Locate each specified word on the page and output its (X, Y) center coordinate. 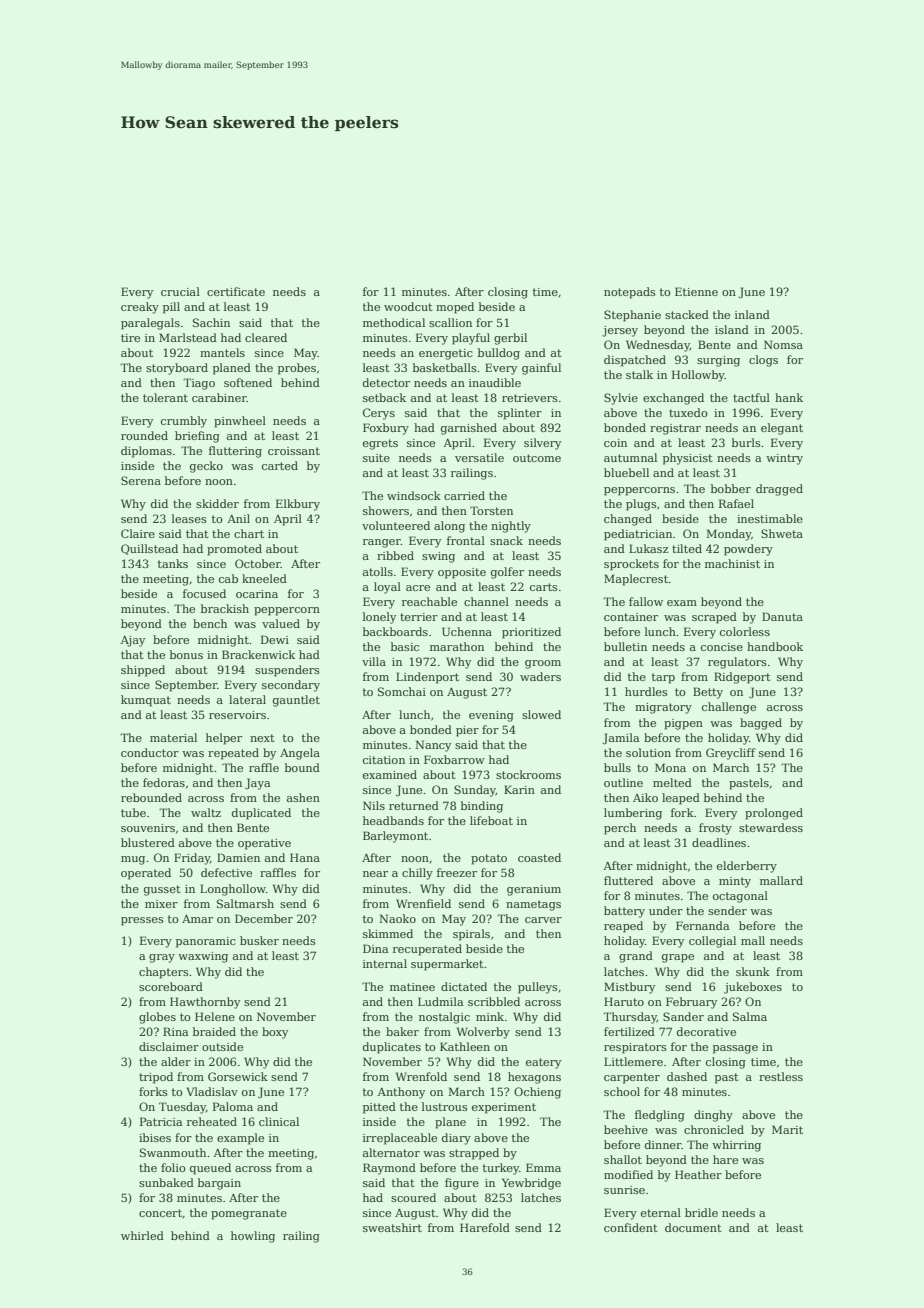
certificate (236, 291)
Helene (215, 1016)
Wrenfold (421, 1076)
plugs (641, 505)
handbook (775, 646)
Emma (543, 1167)
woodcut (408, 306)
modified (628, 1174)
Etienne (696, 291)
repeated (233, 754)
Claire (138, 533)
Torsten (491, 510)
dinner (663, 1144)
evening (491, 716)
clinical (279, 1121)
